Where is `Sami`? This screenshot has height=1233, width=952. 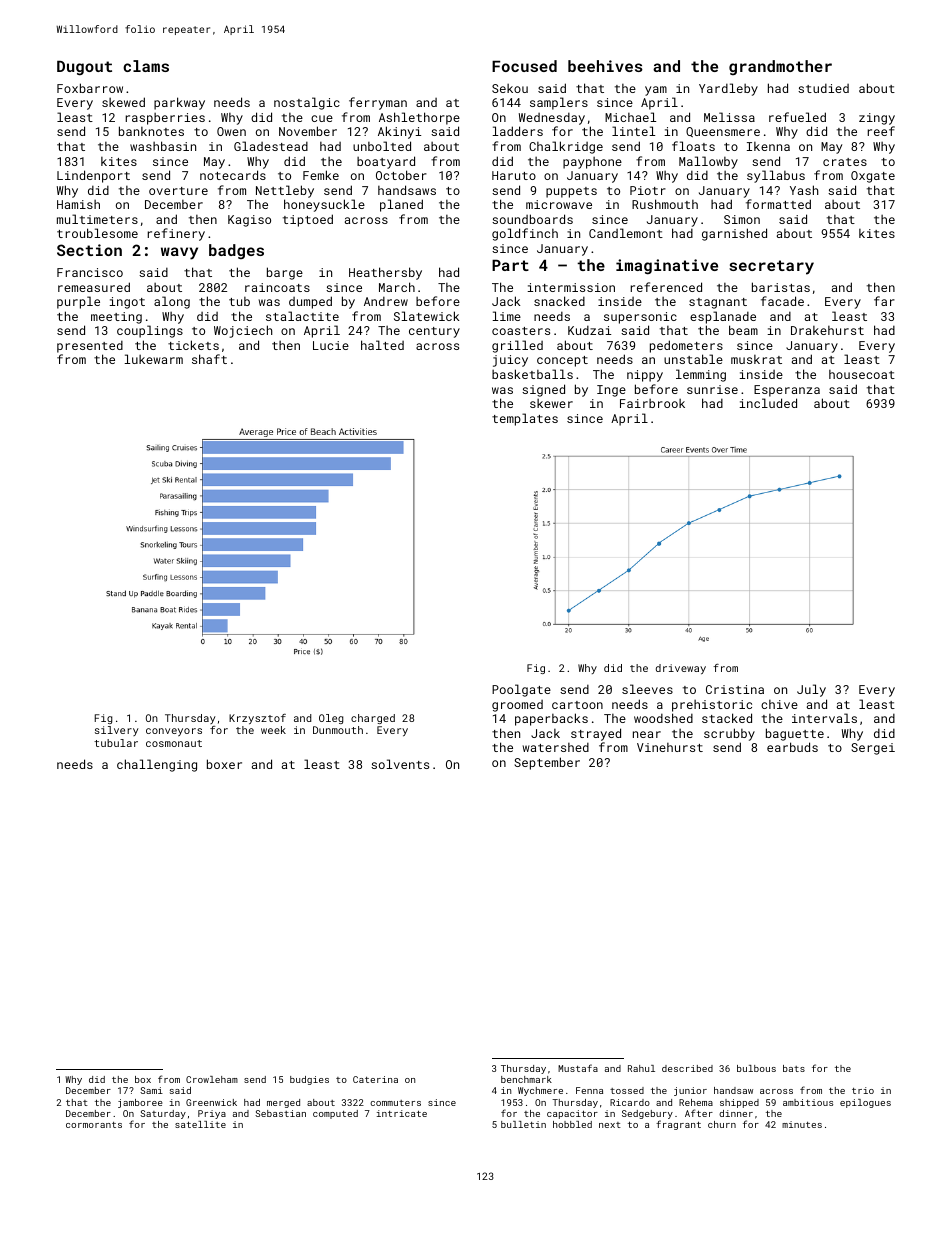 Sami is located at coordinates (151, 1090).
